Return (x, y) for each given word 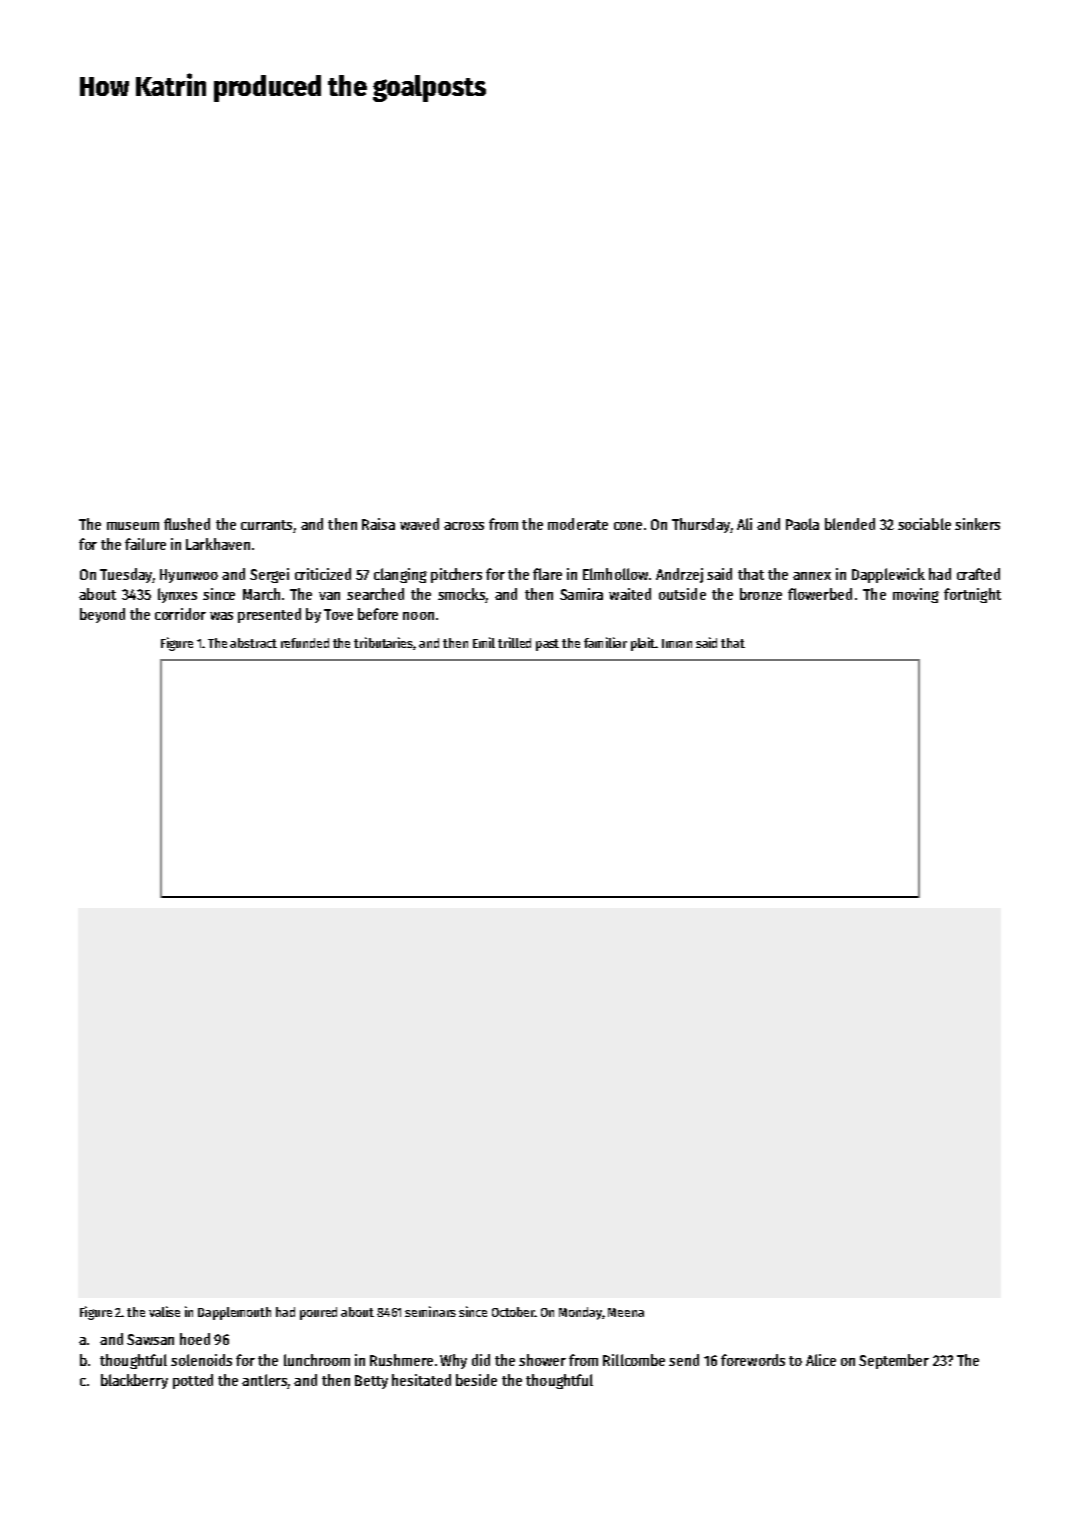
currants (266, 525)
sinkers (977, 524)
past (547, 645)
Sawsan (150, 1339)
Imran (677, 643)
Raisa (378, 524)
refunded (305, 643)
